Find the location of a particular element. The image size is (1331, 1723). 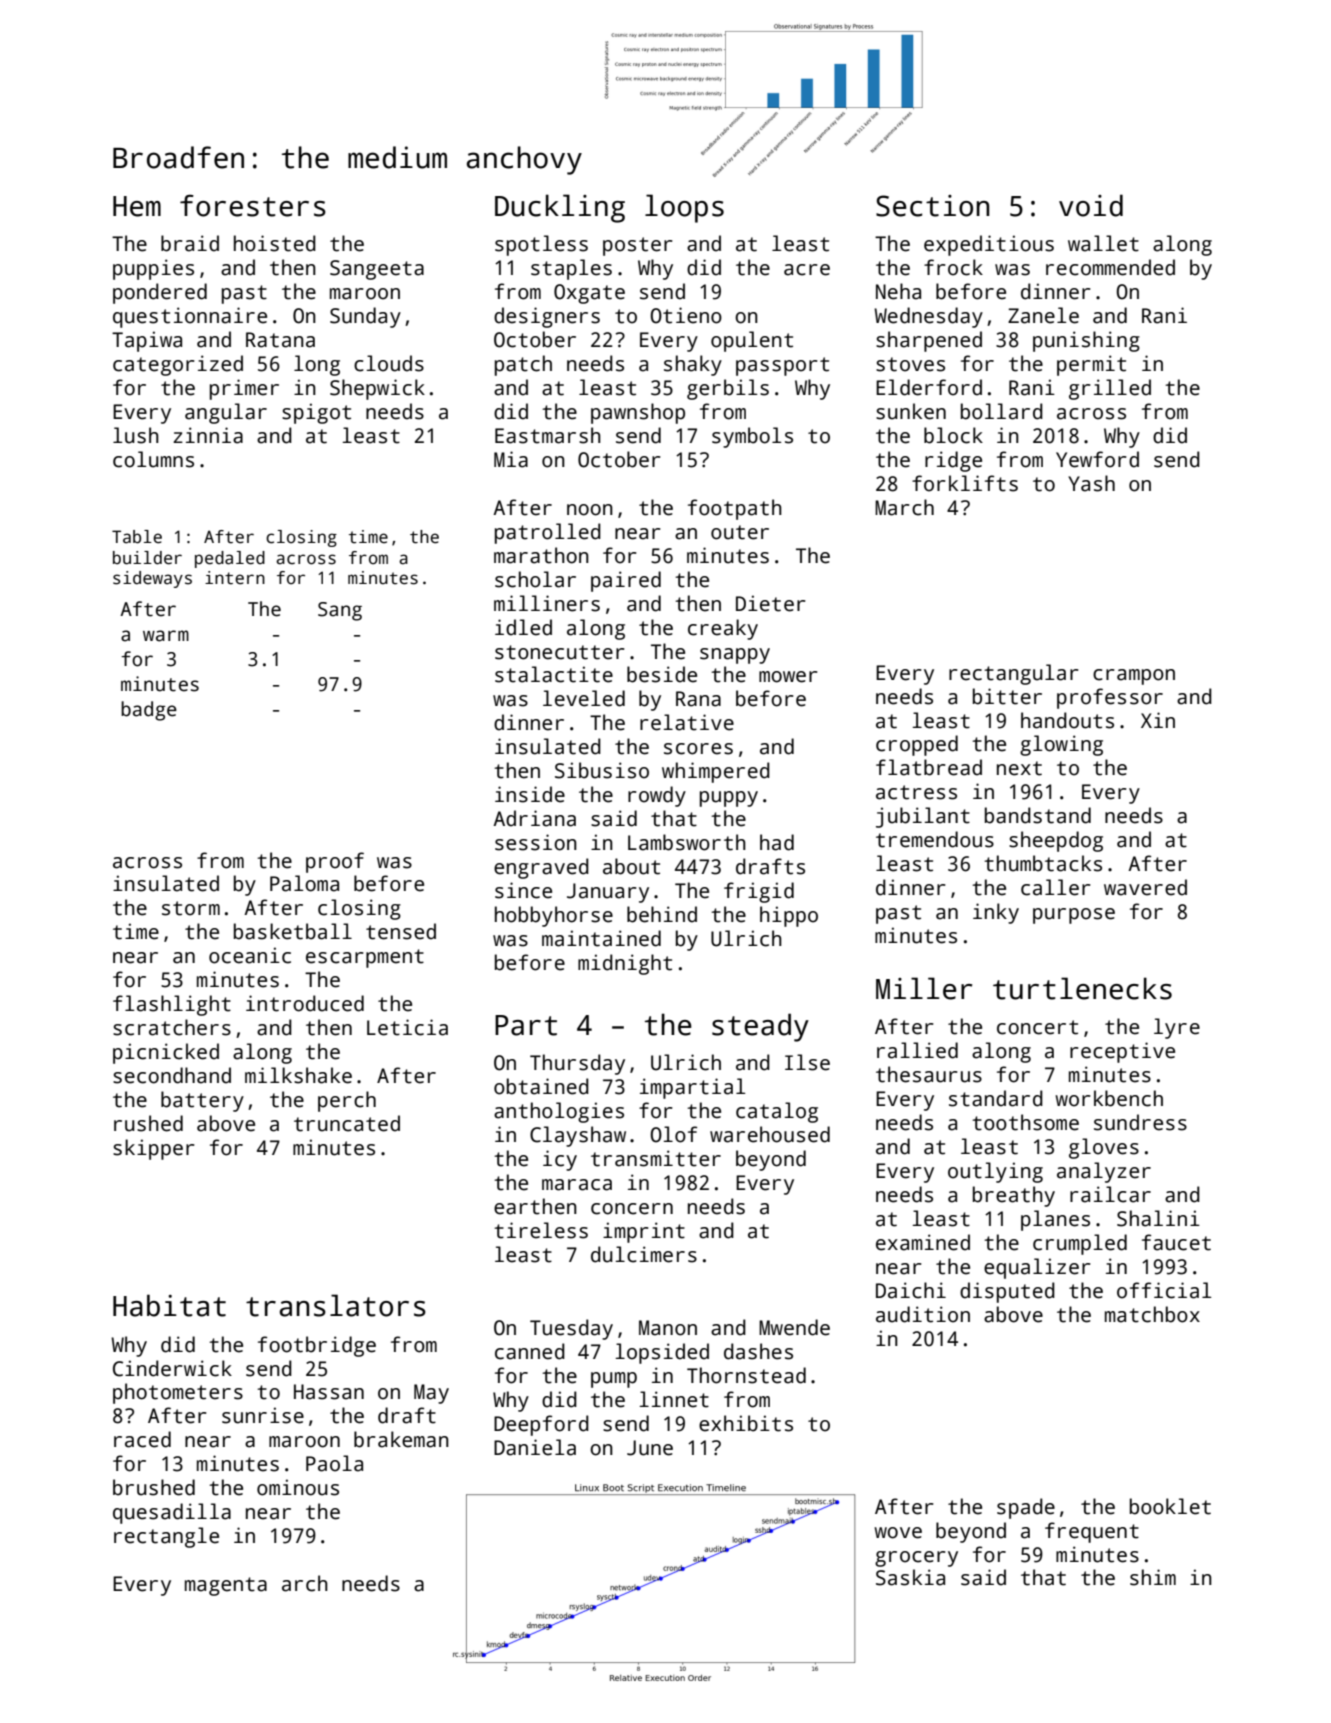

had is located at coordinates (777, 842).
